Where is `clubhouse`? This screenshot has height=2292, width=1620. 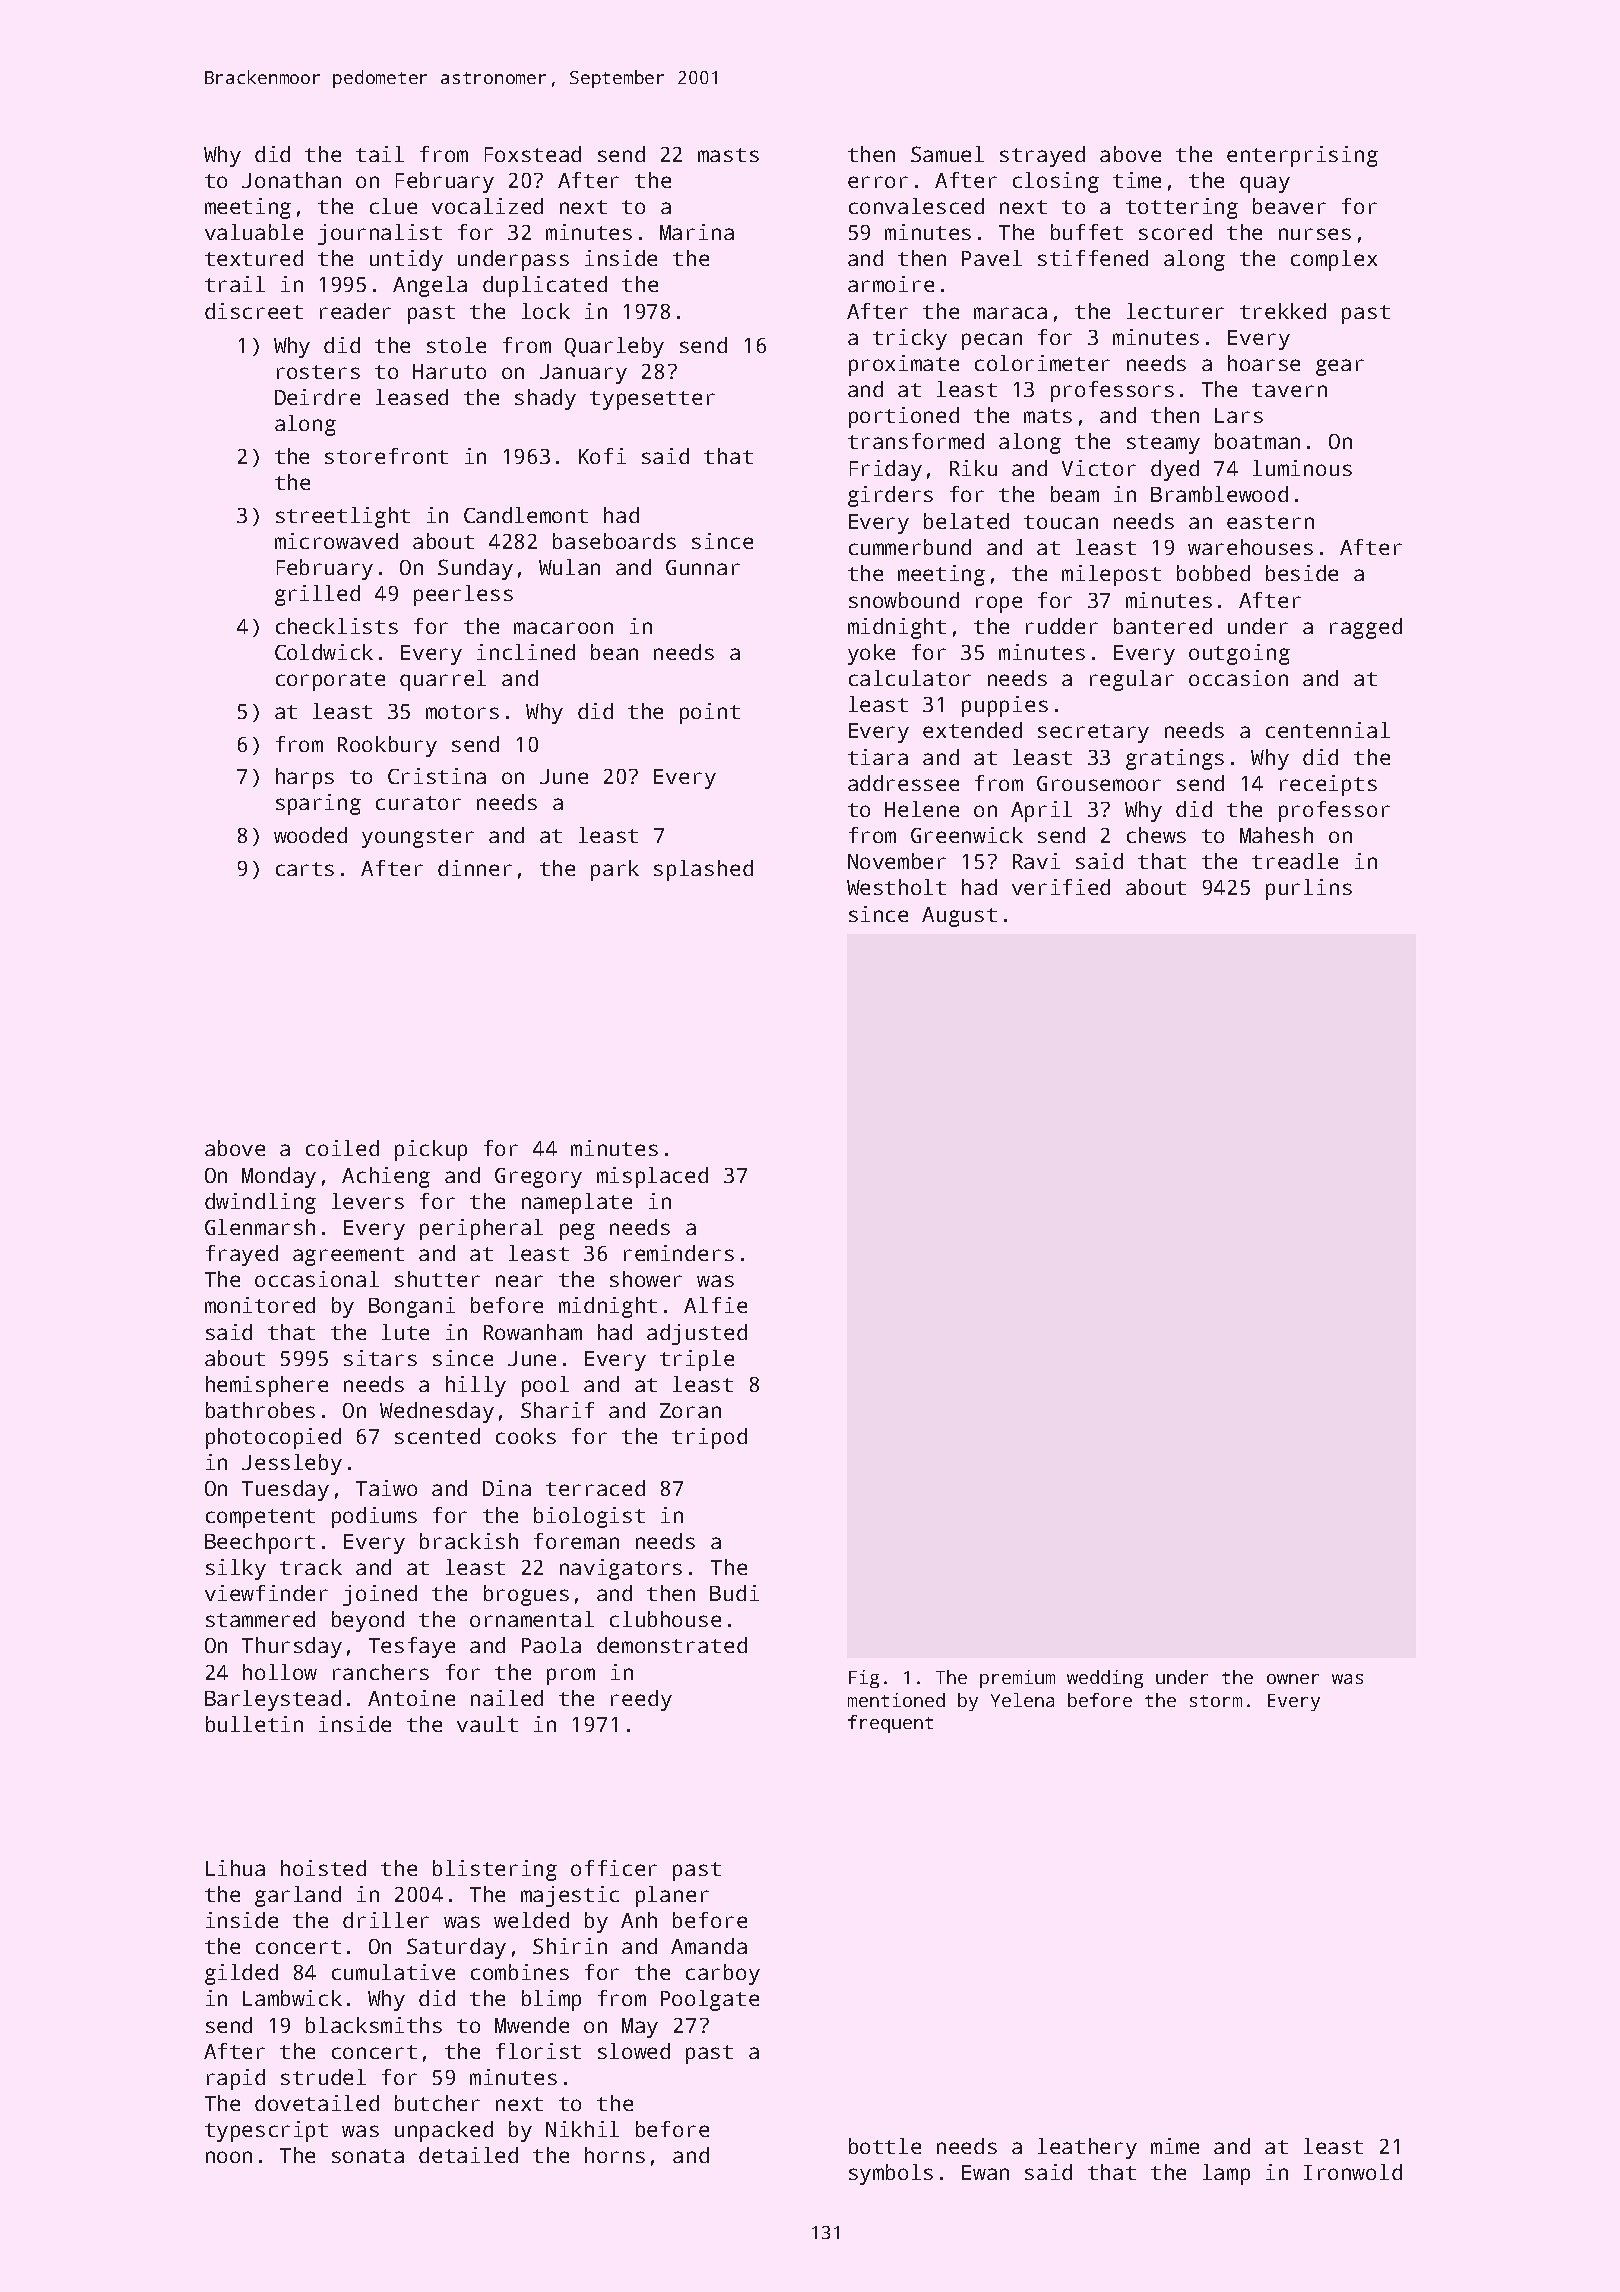 clubhouse is located at coordinates (665, 1619).
